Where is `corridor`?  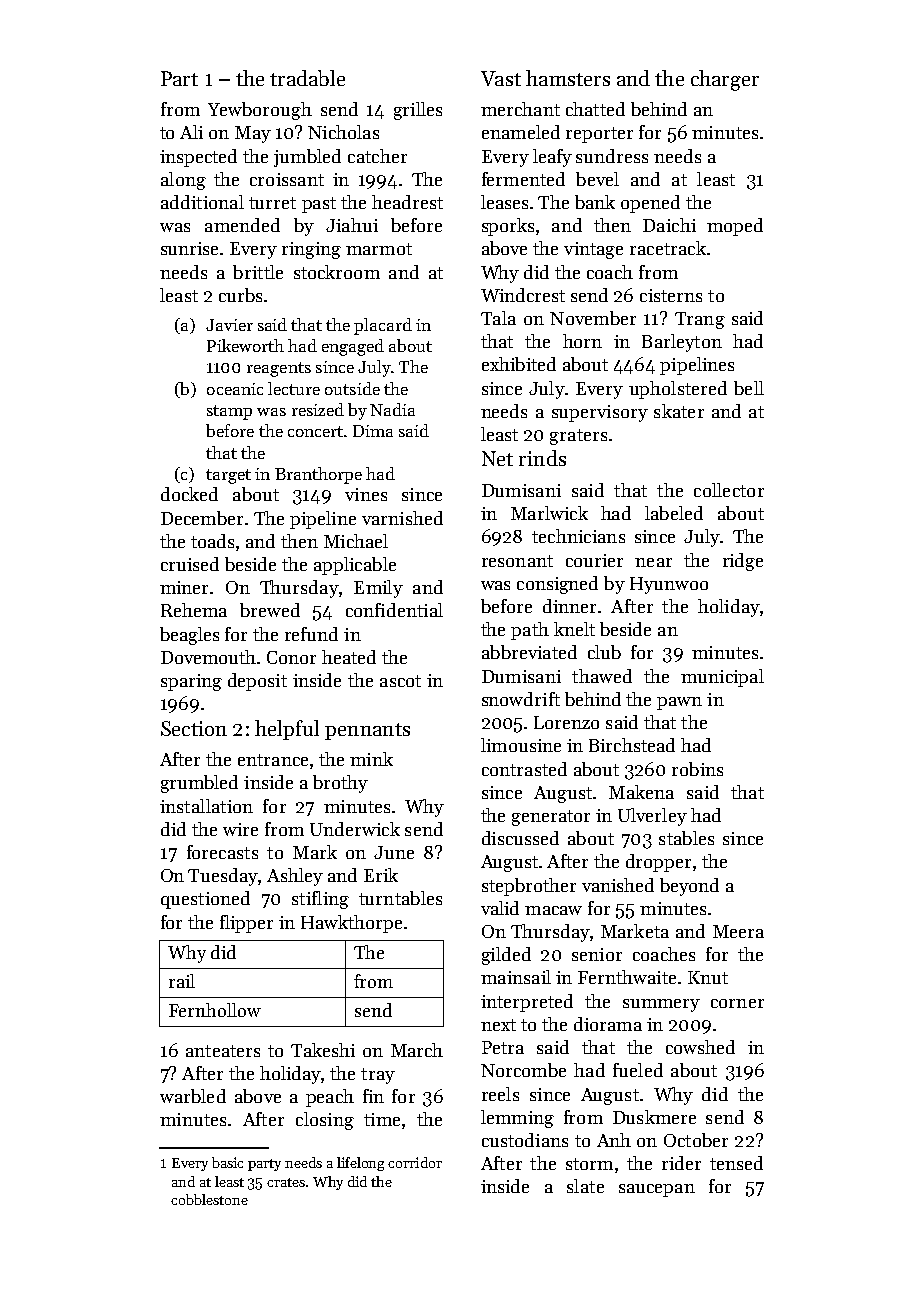 corridor is located at coordinates (415, 1162).
